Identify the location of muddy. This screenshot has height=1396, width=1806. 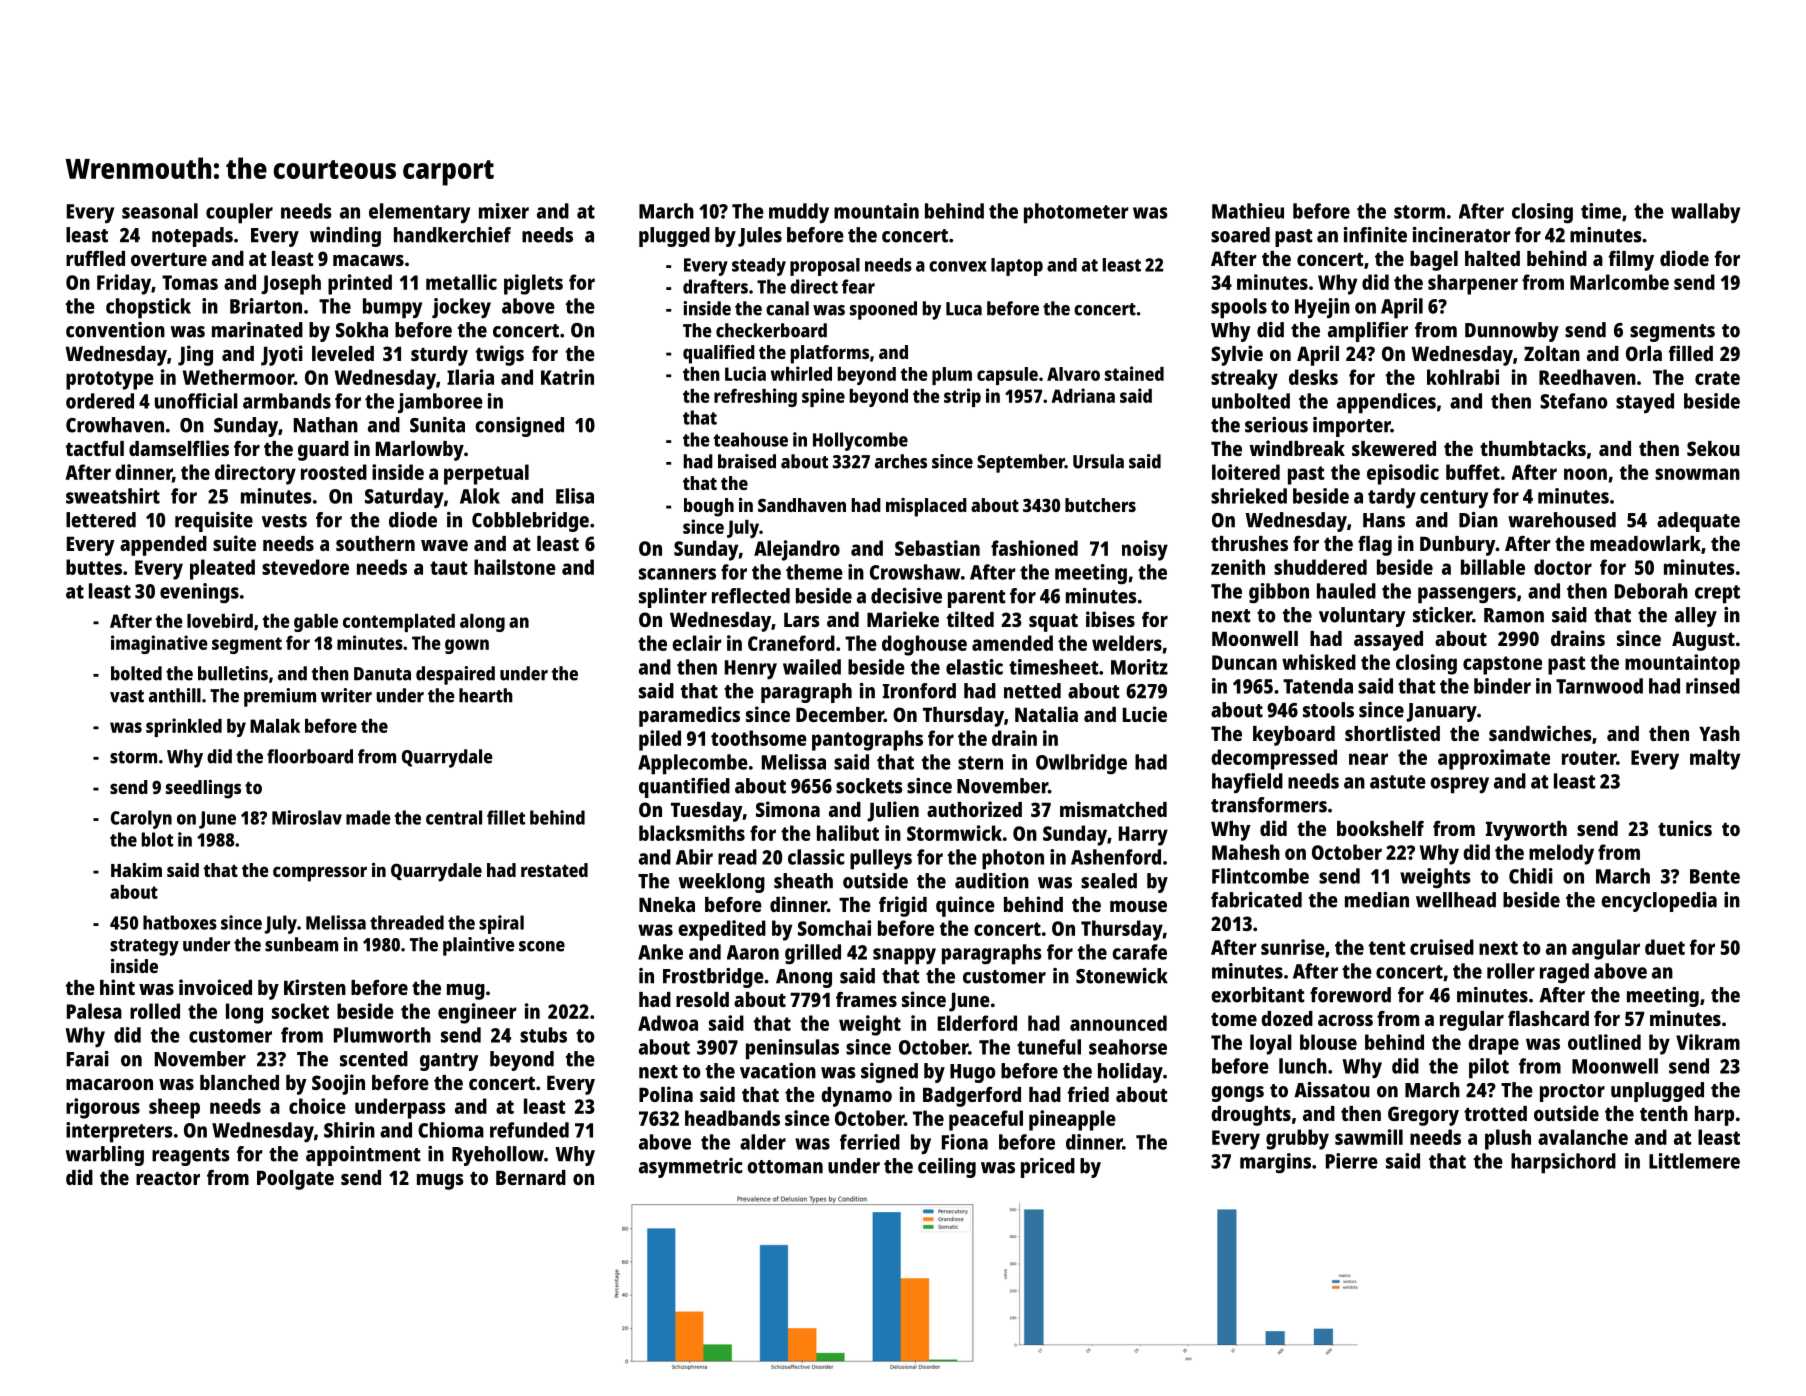
(799, 213).
